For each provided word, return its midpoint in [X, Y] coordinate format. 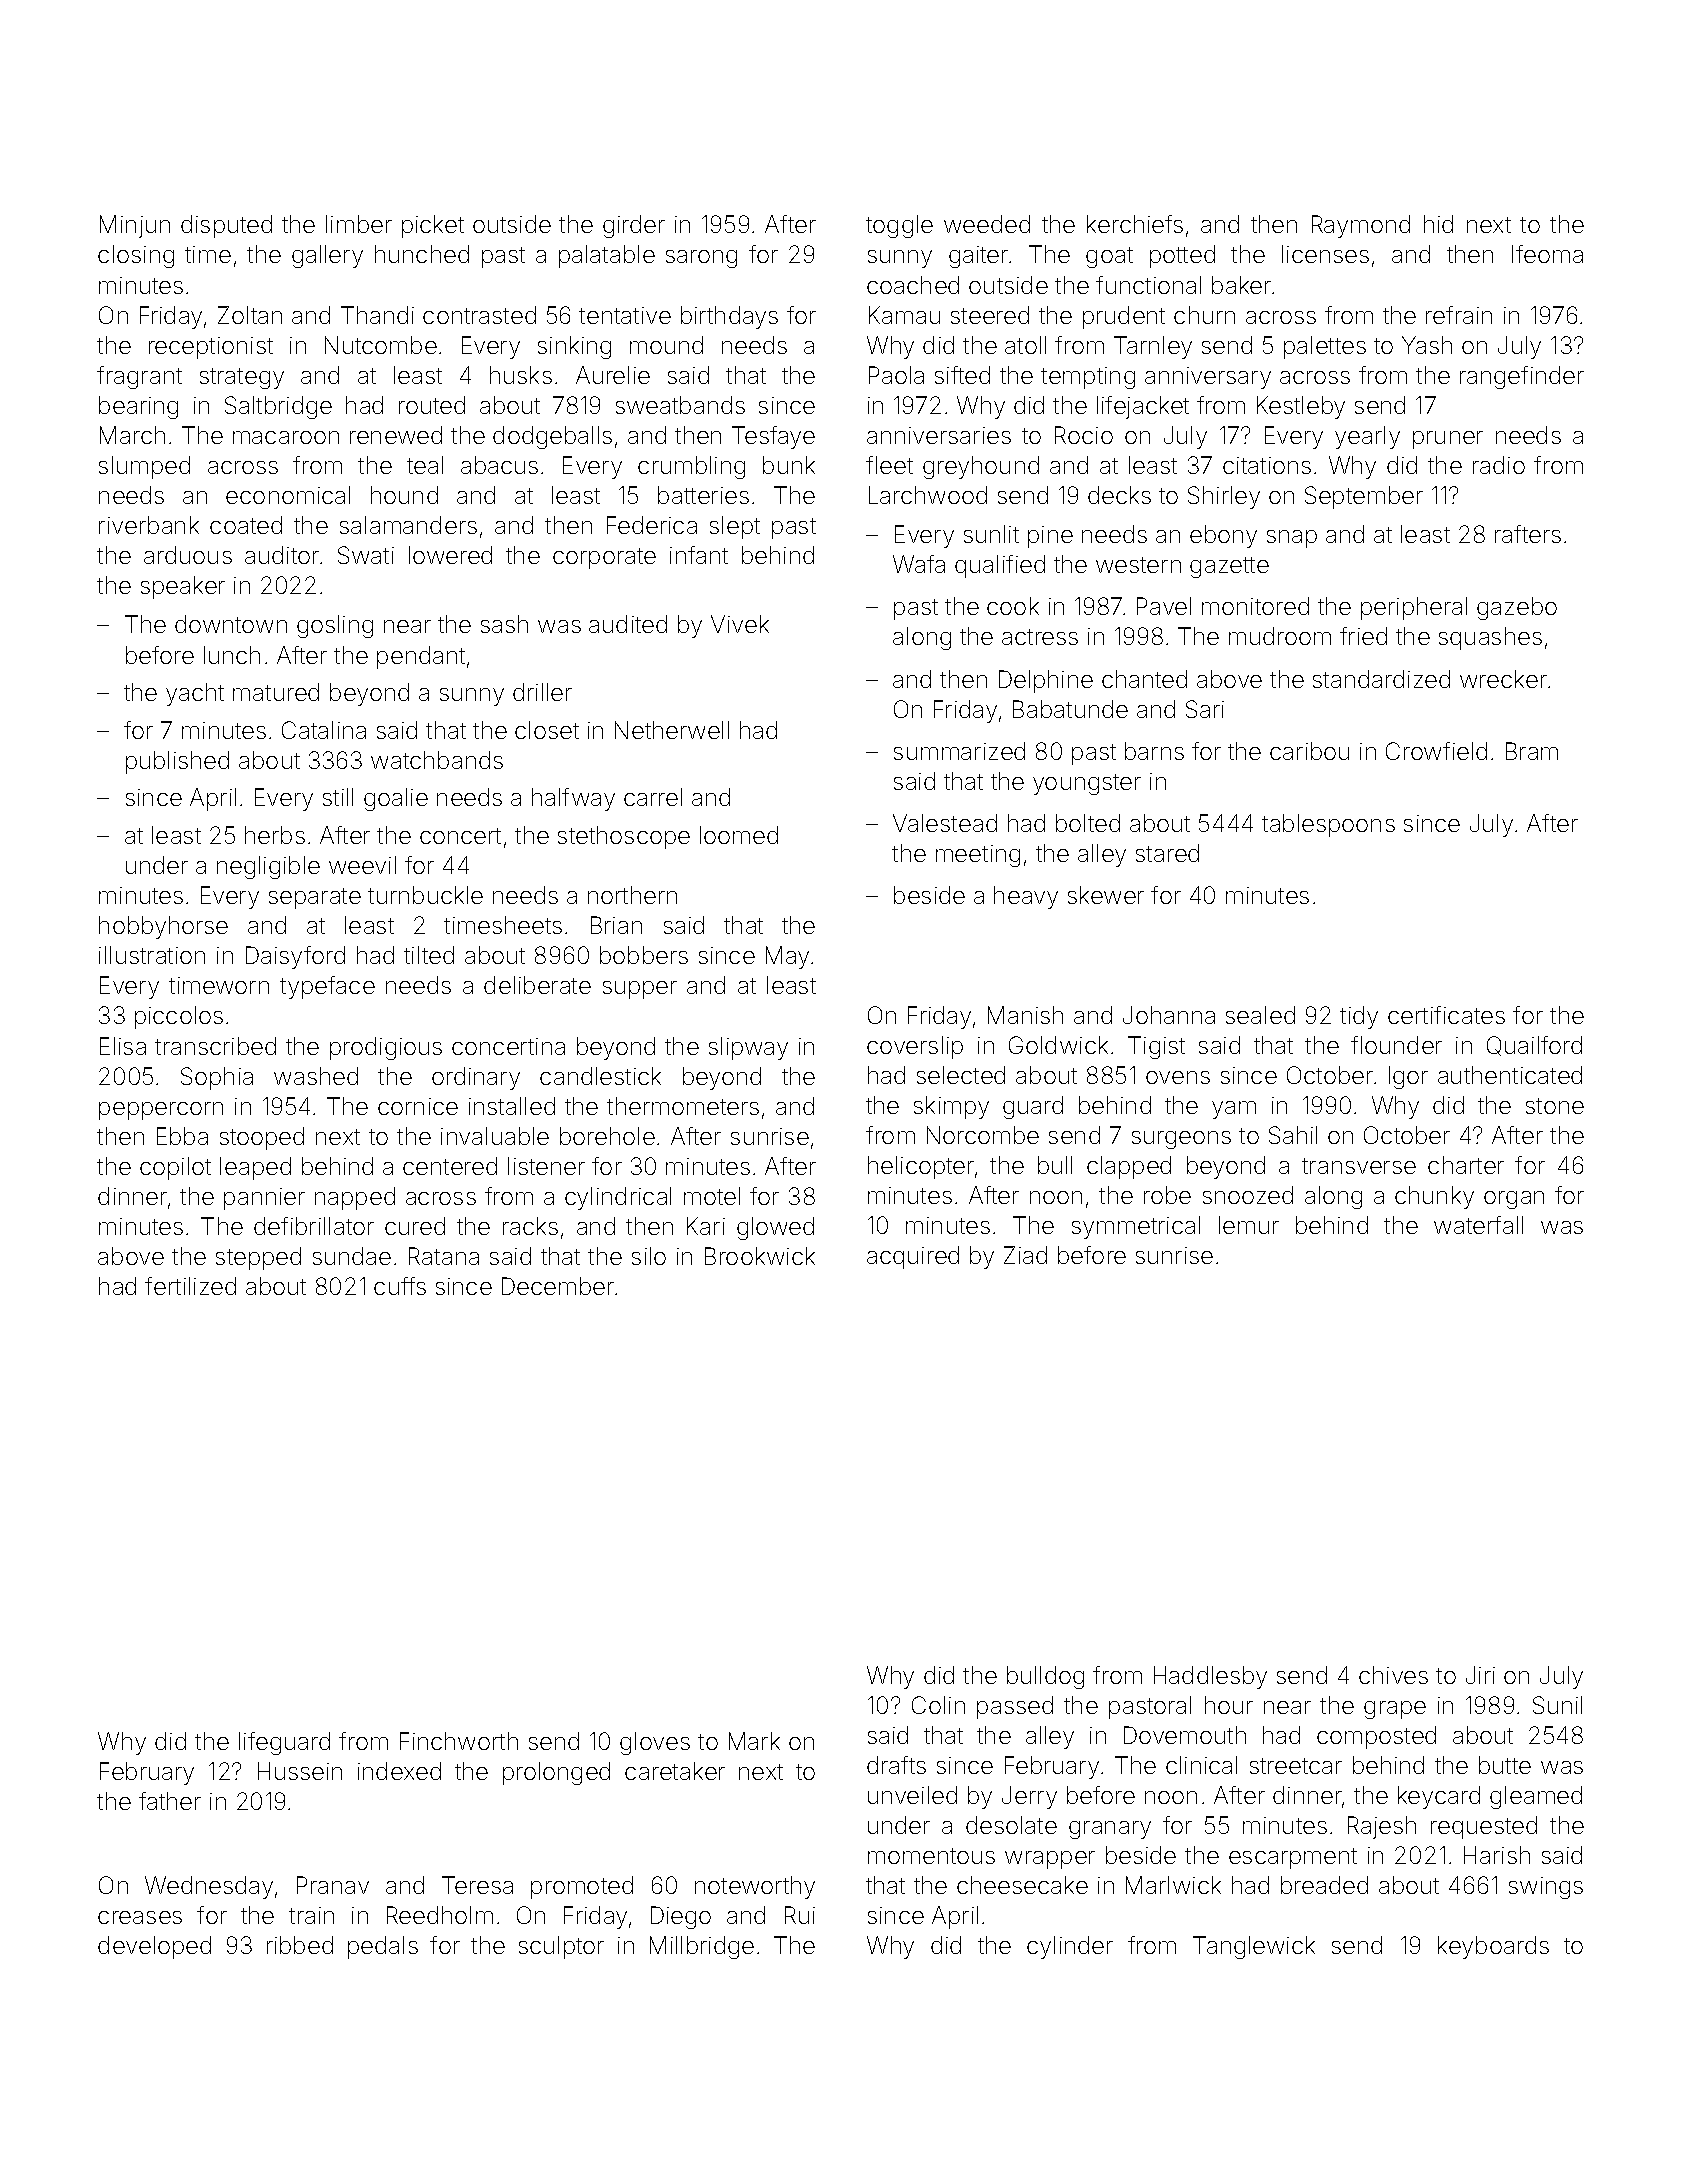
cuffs [400, 1286]
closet [547, 730]
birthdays [729, 317]
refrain [1459, 315]
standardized [1381, 679]
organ [1514, 1200]
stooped [262, 1138]
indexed [399, 1771]
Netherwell [672, 730]
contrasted [479, 315]
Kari [706, 1226]
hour [1229, 1705]
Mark [754, 1741]
